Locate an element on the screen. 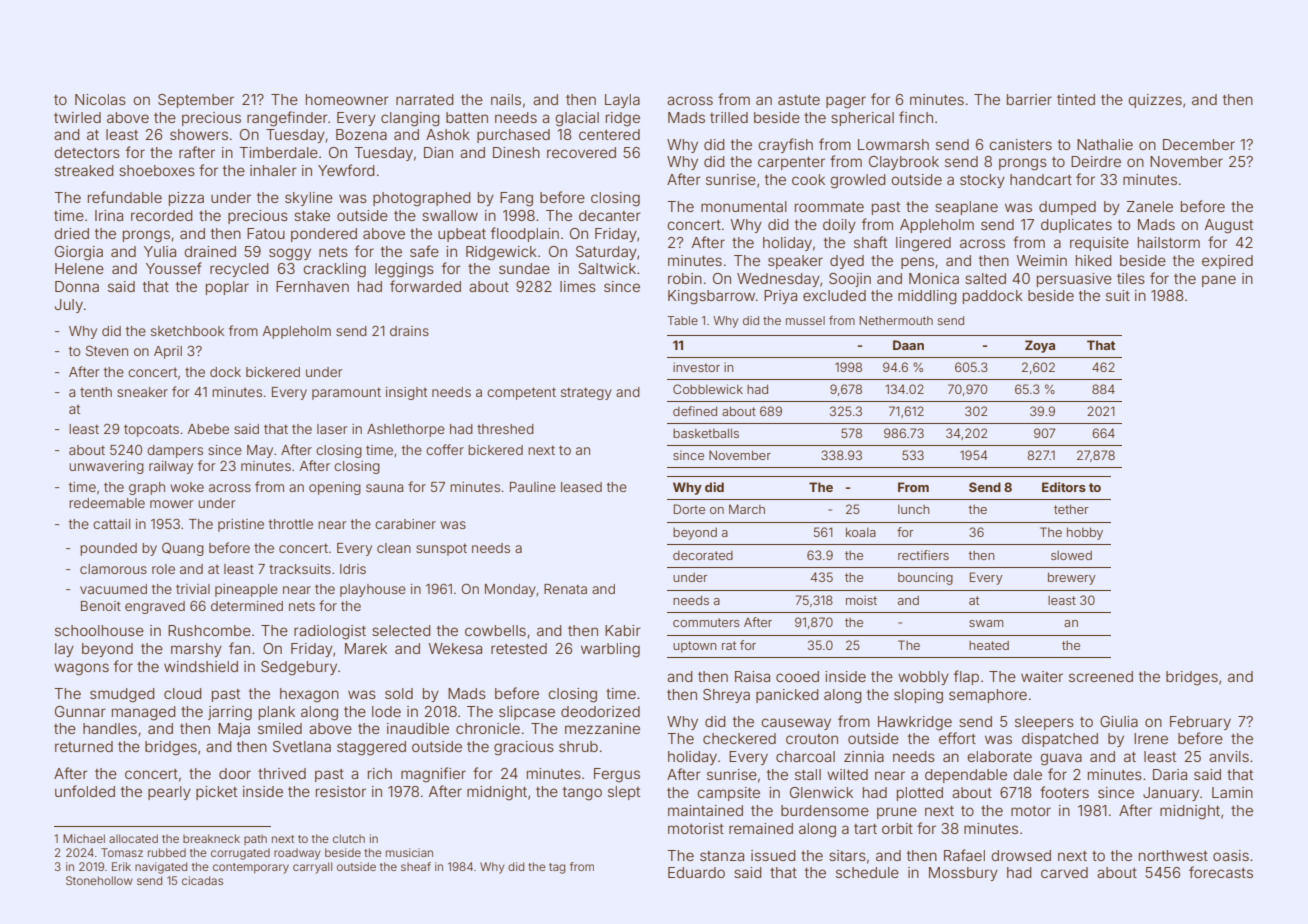  brewery is located at coordinates (1072, 578).
